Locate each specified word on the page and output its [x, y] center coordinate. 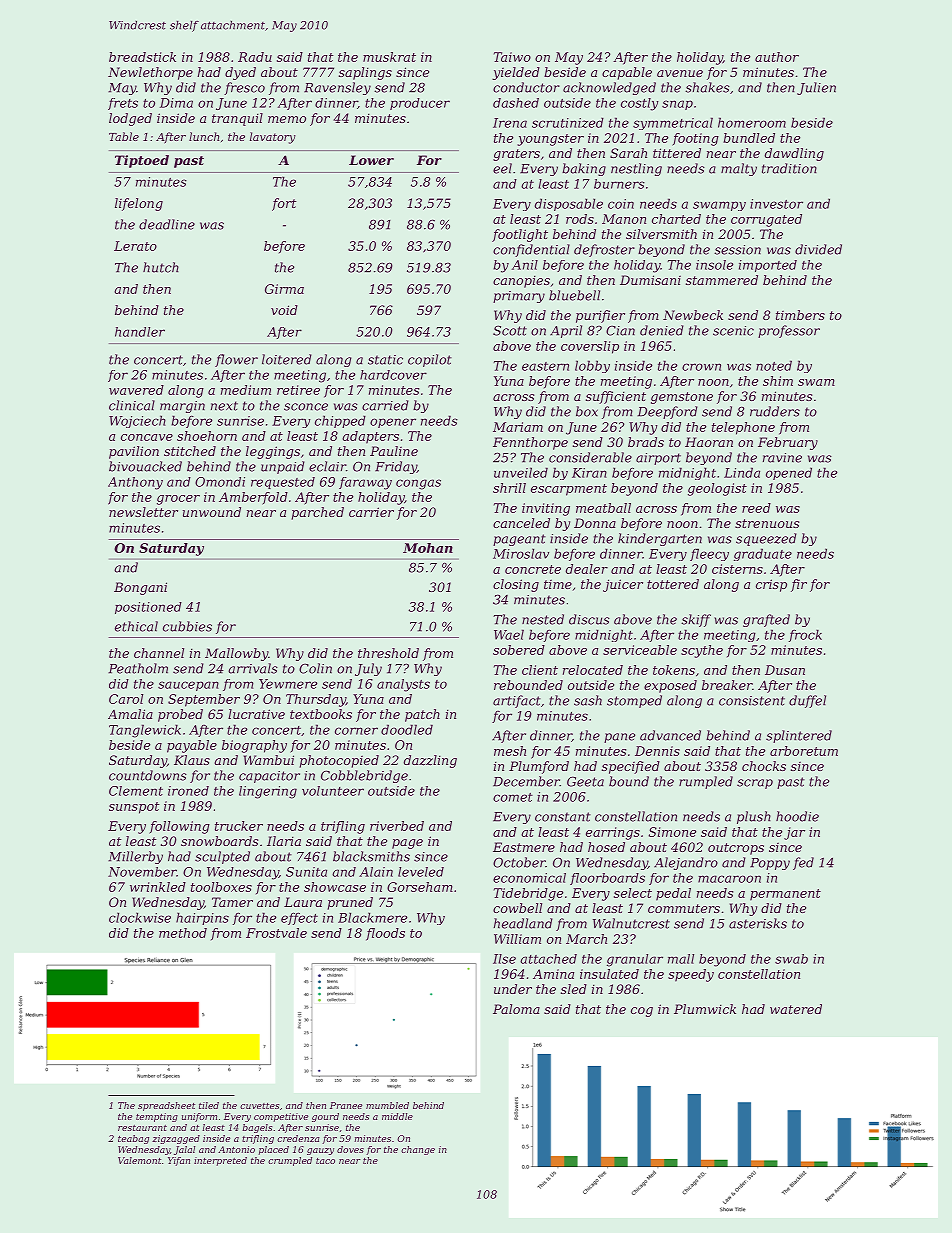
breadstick [142, 57]
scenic [733, 331]
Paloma [516, 1009]
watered [796, 1009]
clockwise [140, 917]
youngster [550, 140]
